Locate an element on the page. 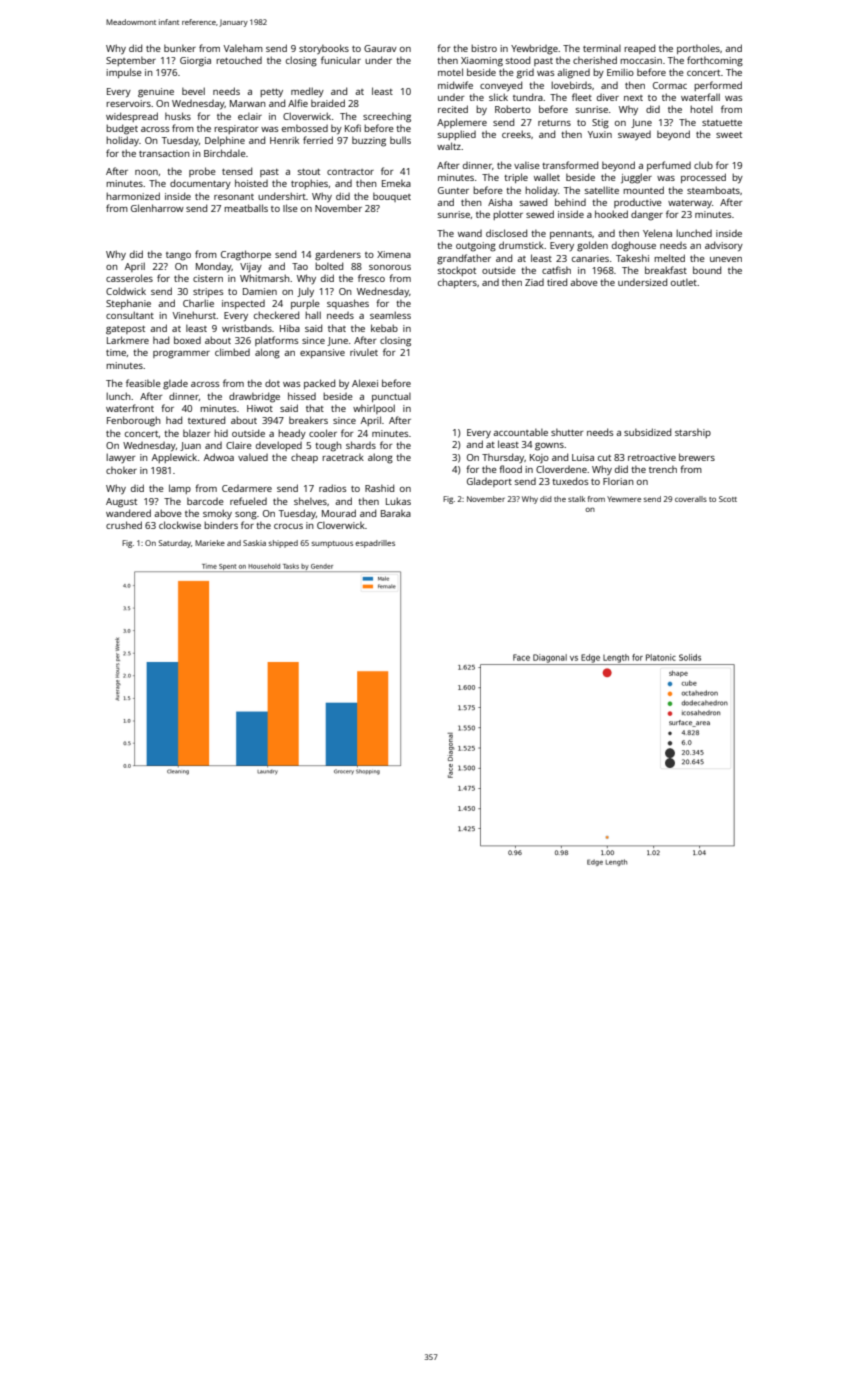  Glenharrow is located at coordinates (157, 208).
